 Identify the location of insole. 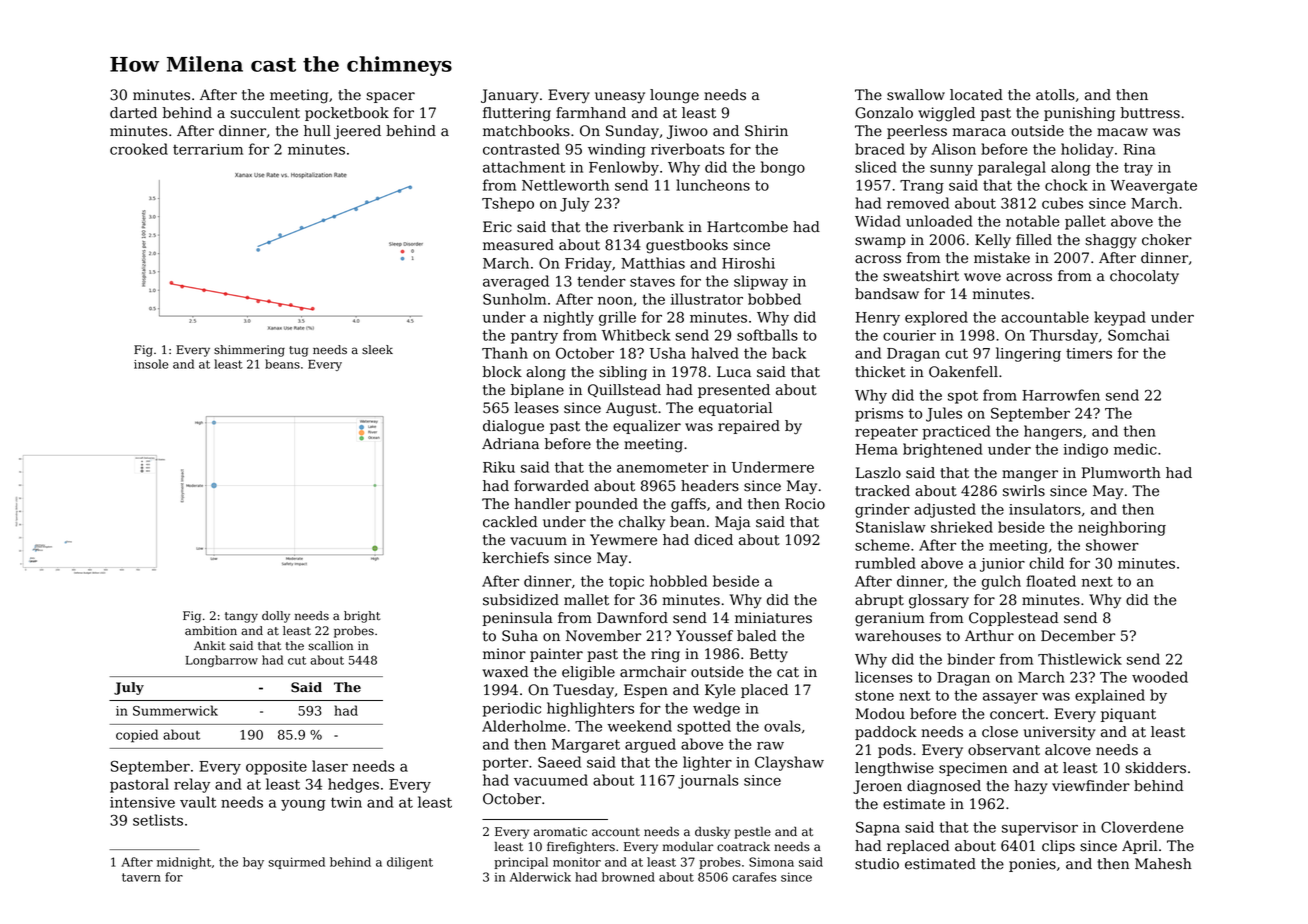
(151, 364).
